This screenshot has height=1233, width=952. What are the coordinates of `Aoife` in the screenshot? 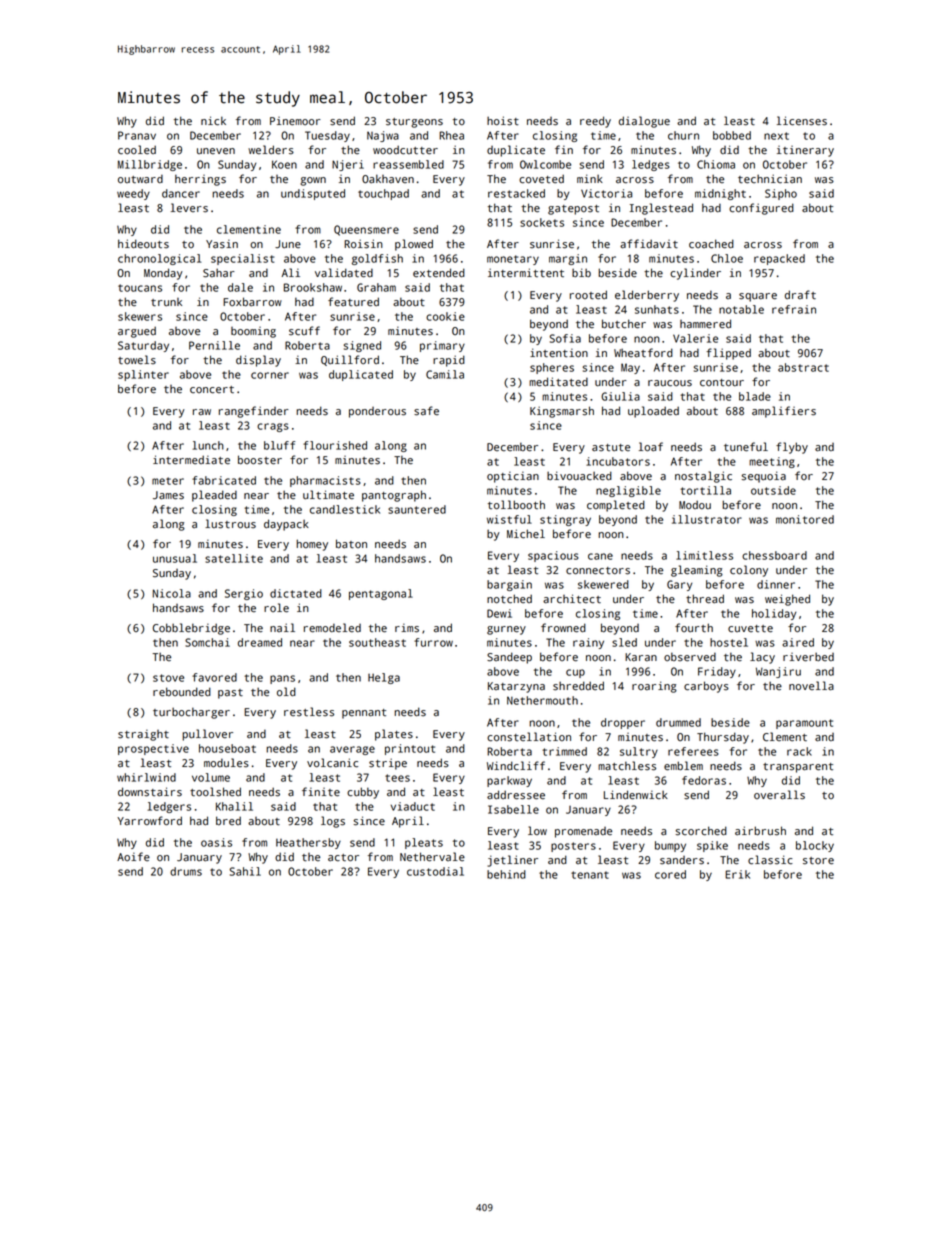 It's located at (133, 857).
